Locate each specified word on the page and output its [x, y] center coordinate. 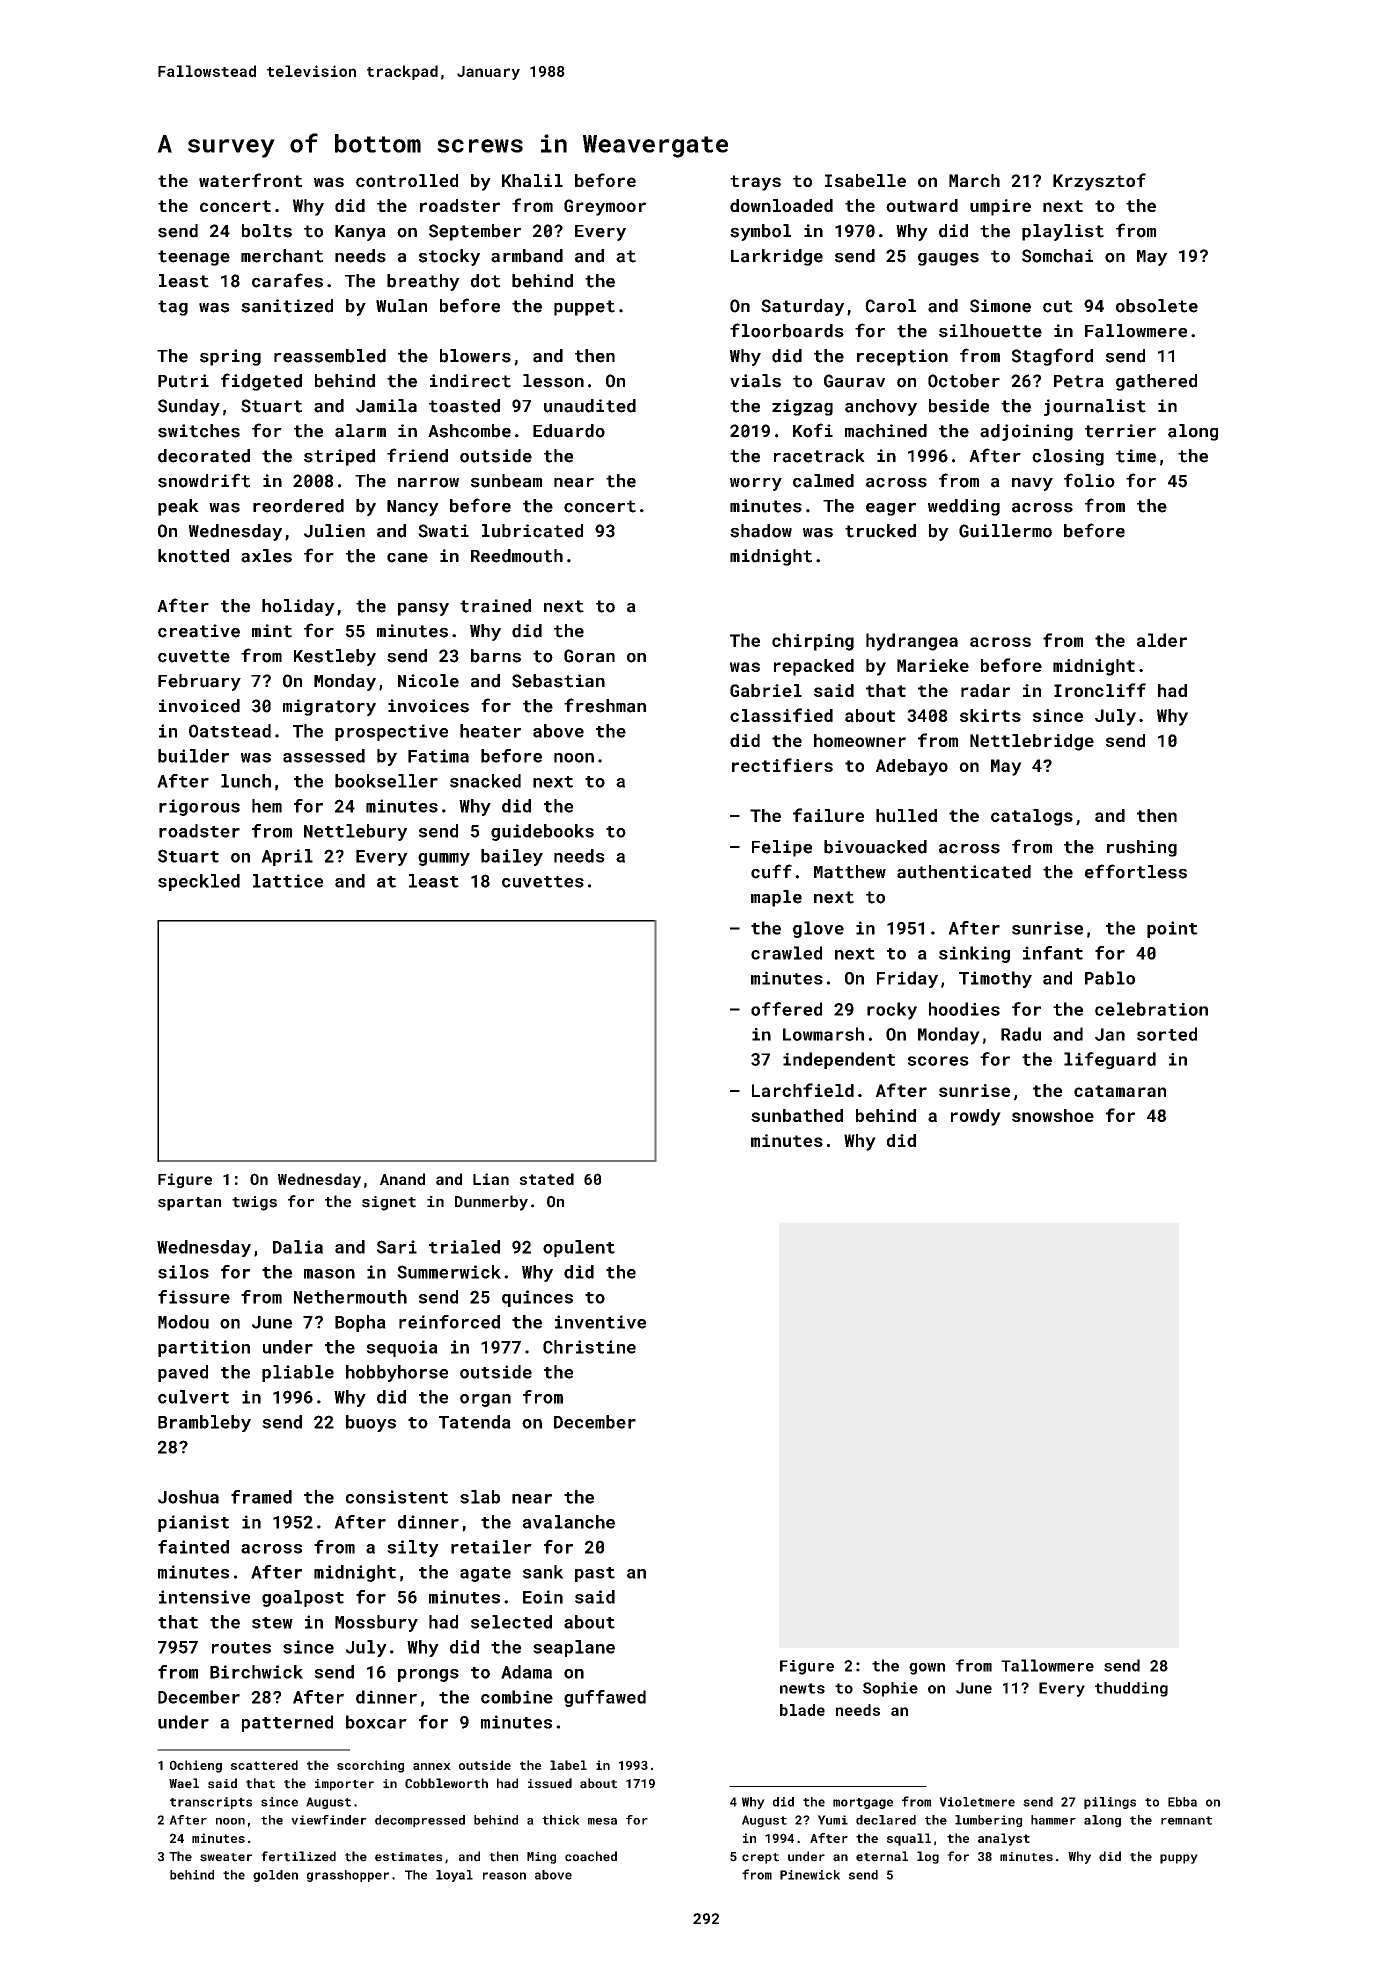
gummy [444, 859]
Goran [589, 656]
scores [938, 1061]
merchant [282, 256]
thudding [1131, 1689]
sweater [226, 1857]
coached [591, 1856]
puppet [584, 308]
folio [1089, 480]
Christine [589, 1347]
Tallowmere [1047, 1665]
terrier [1120, 431]
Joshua [188, 1497]
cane [407, 558]
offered [786, 1009]
